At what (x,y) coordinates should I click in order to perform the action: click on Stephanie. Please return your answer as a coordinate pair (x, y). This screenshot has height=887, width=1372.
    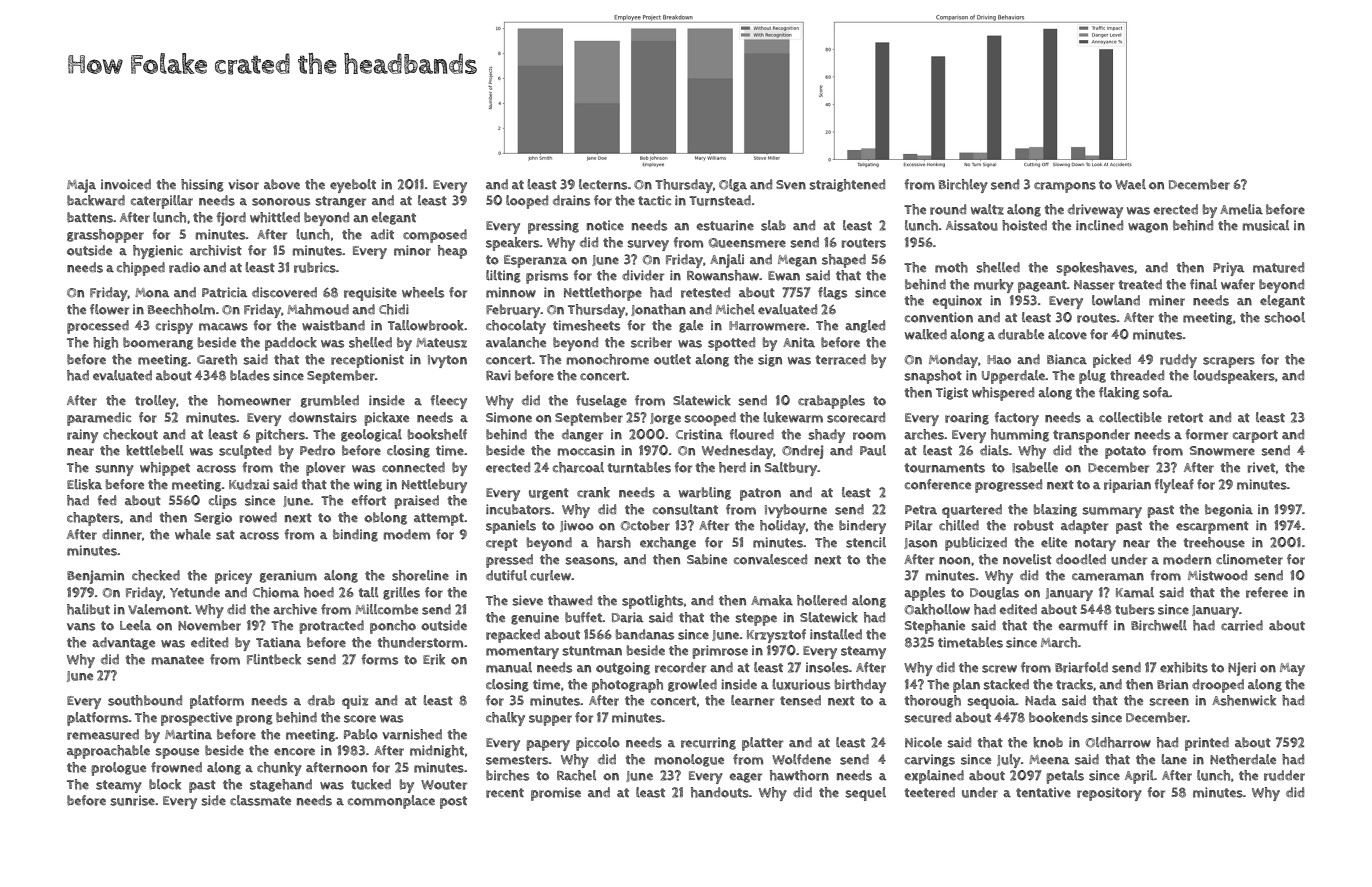
    Looking at the image, I should click on (935, 627).
